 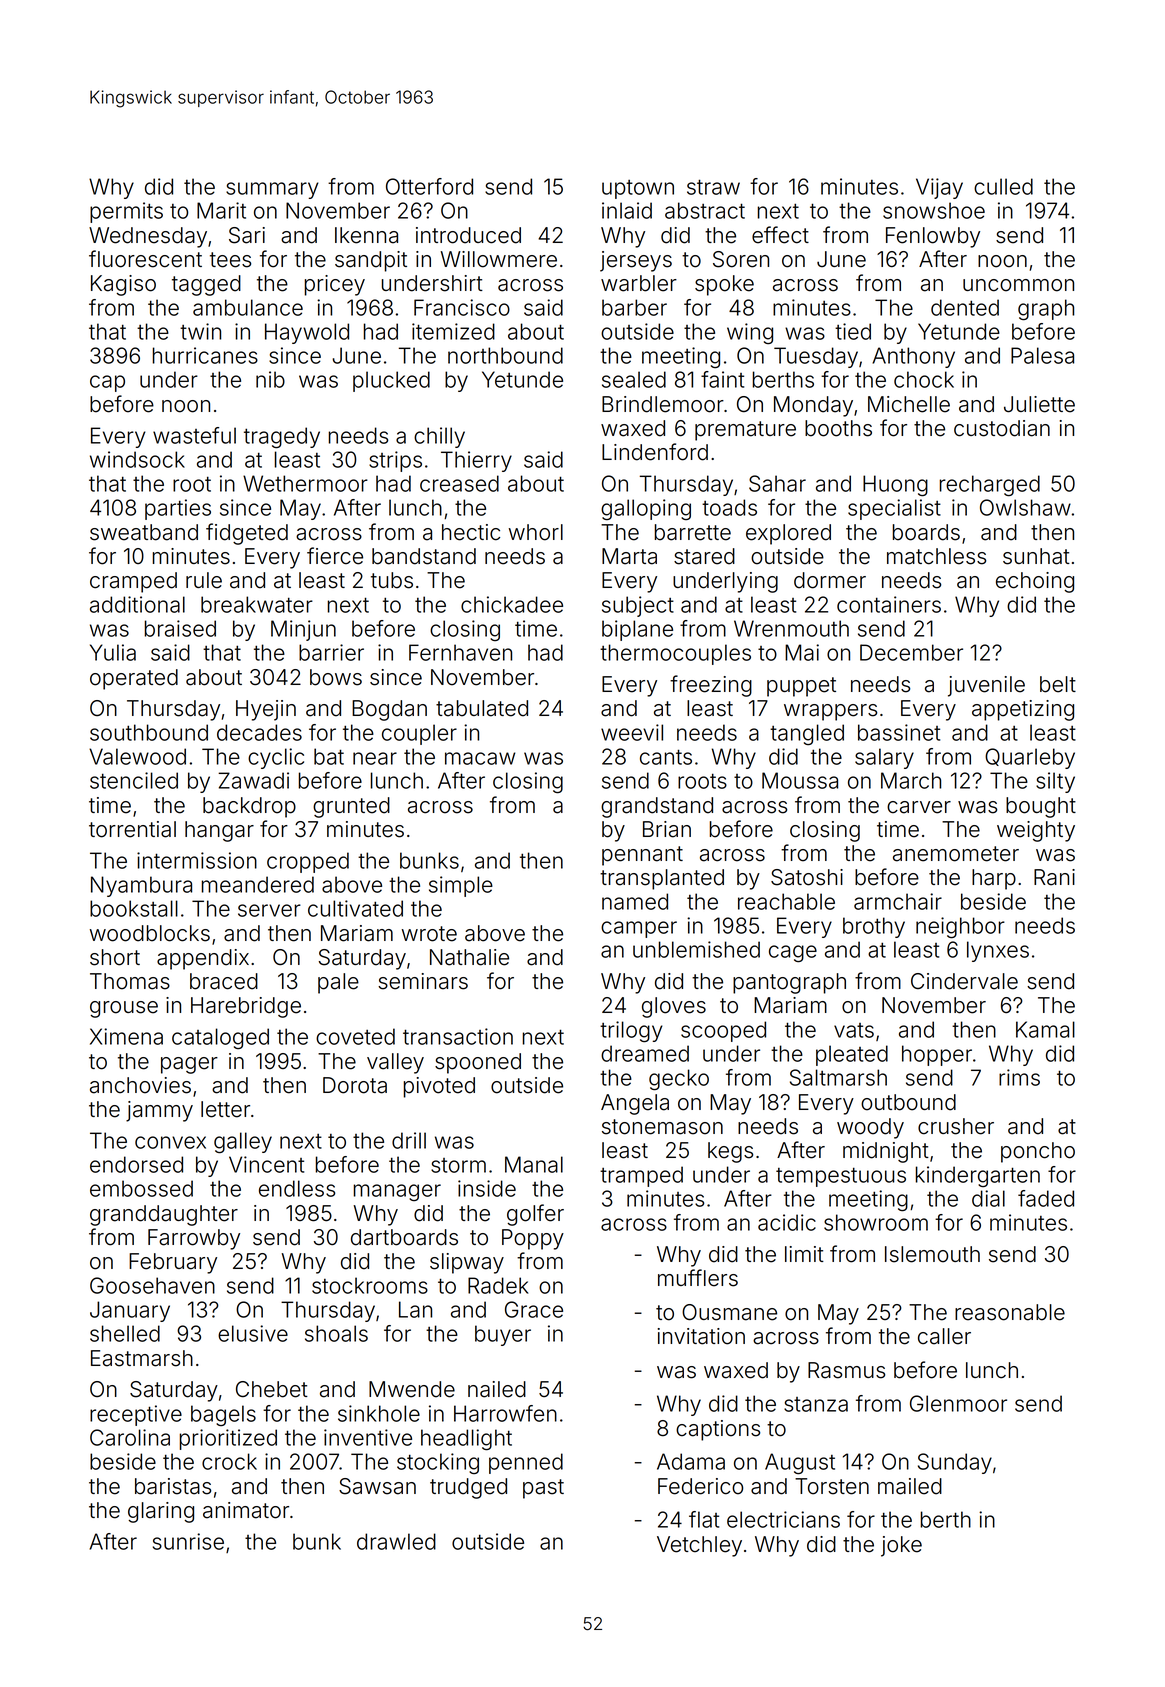 What do you see at coordinates (645, 1053) in the document?
I see `dreamed` at bounding box center [645, 1053].
